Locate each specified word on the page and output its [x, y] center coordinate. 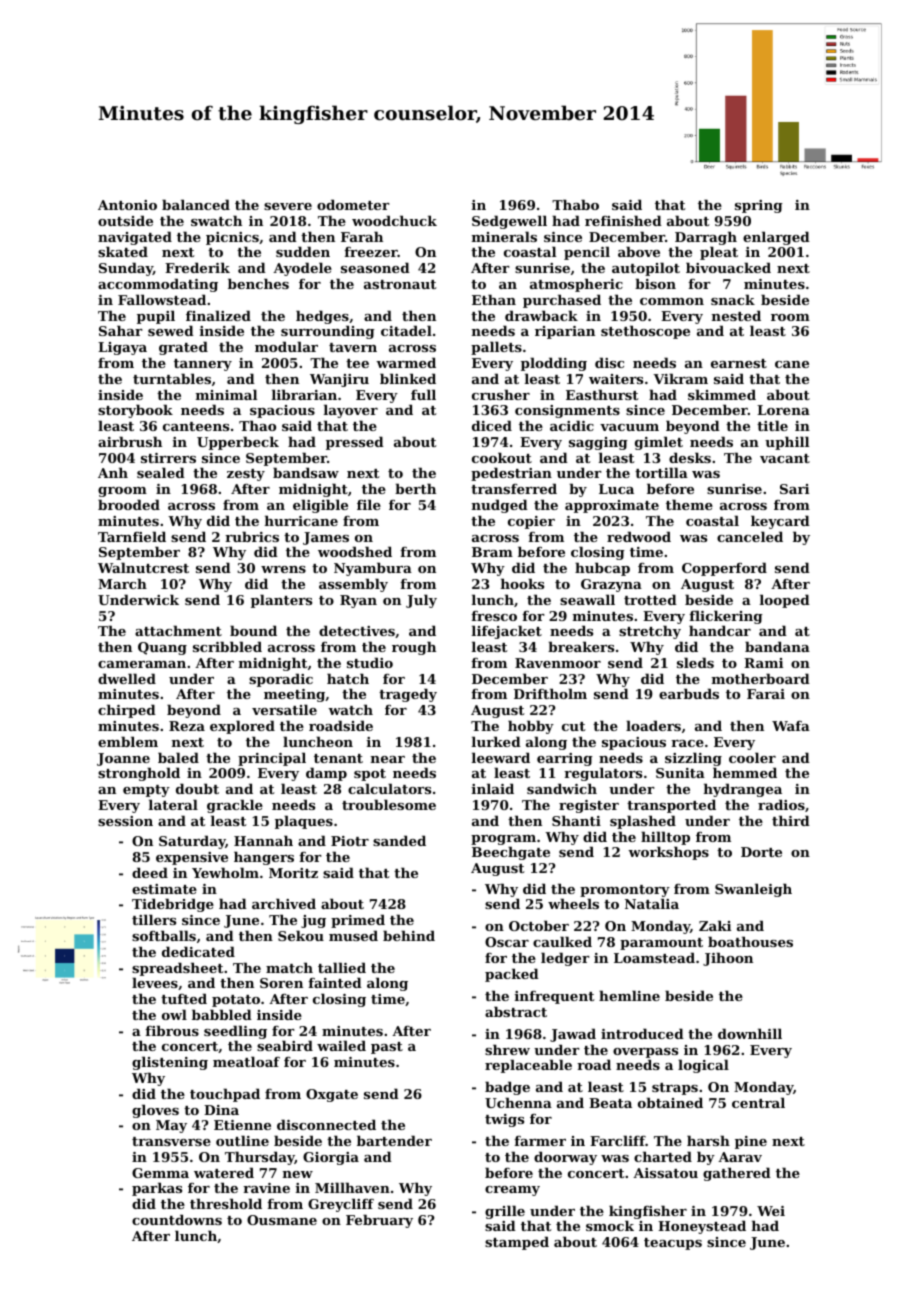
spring [759, 206]
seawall [587, 599]
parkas [157, 1189]
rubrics [252, 536]
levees [155, 982]
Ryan [358, 601]
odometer [353, 204]
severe [288, 206]
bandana [777, 646]
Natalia [652, 903]
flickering [726, 617]
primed [358, 921]
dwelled [127, 678]
